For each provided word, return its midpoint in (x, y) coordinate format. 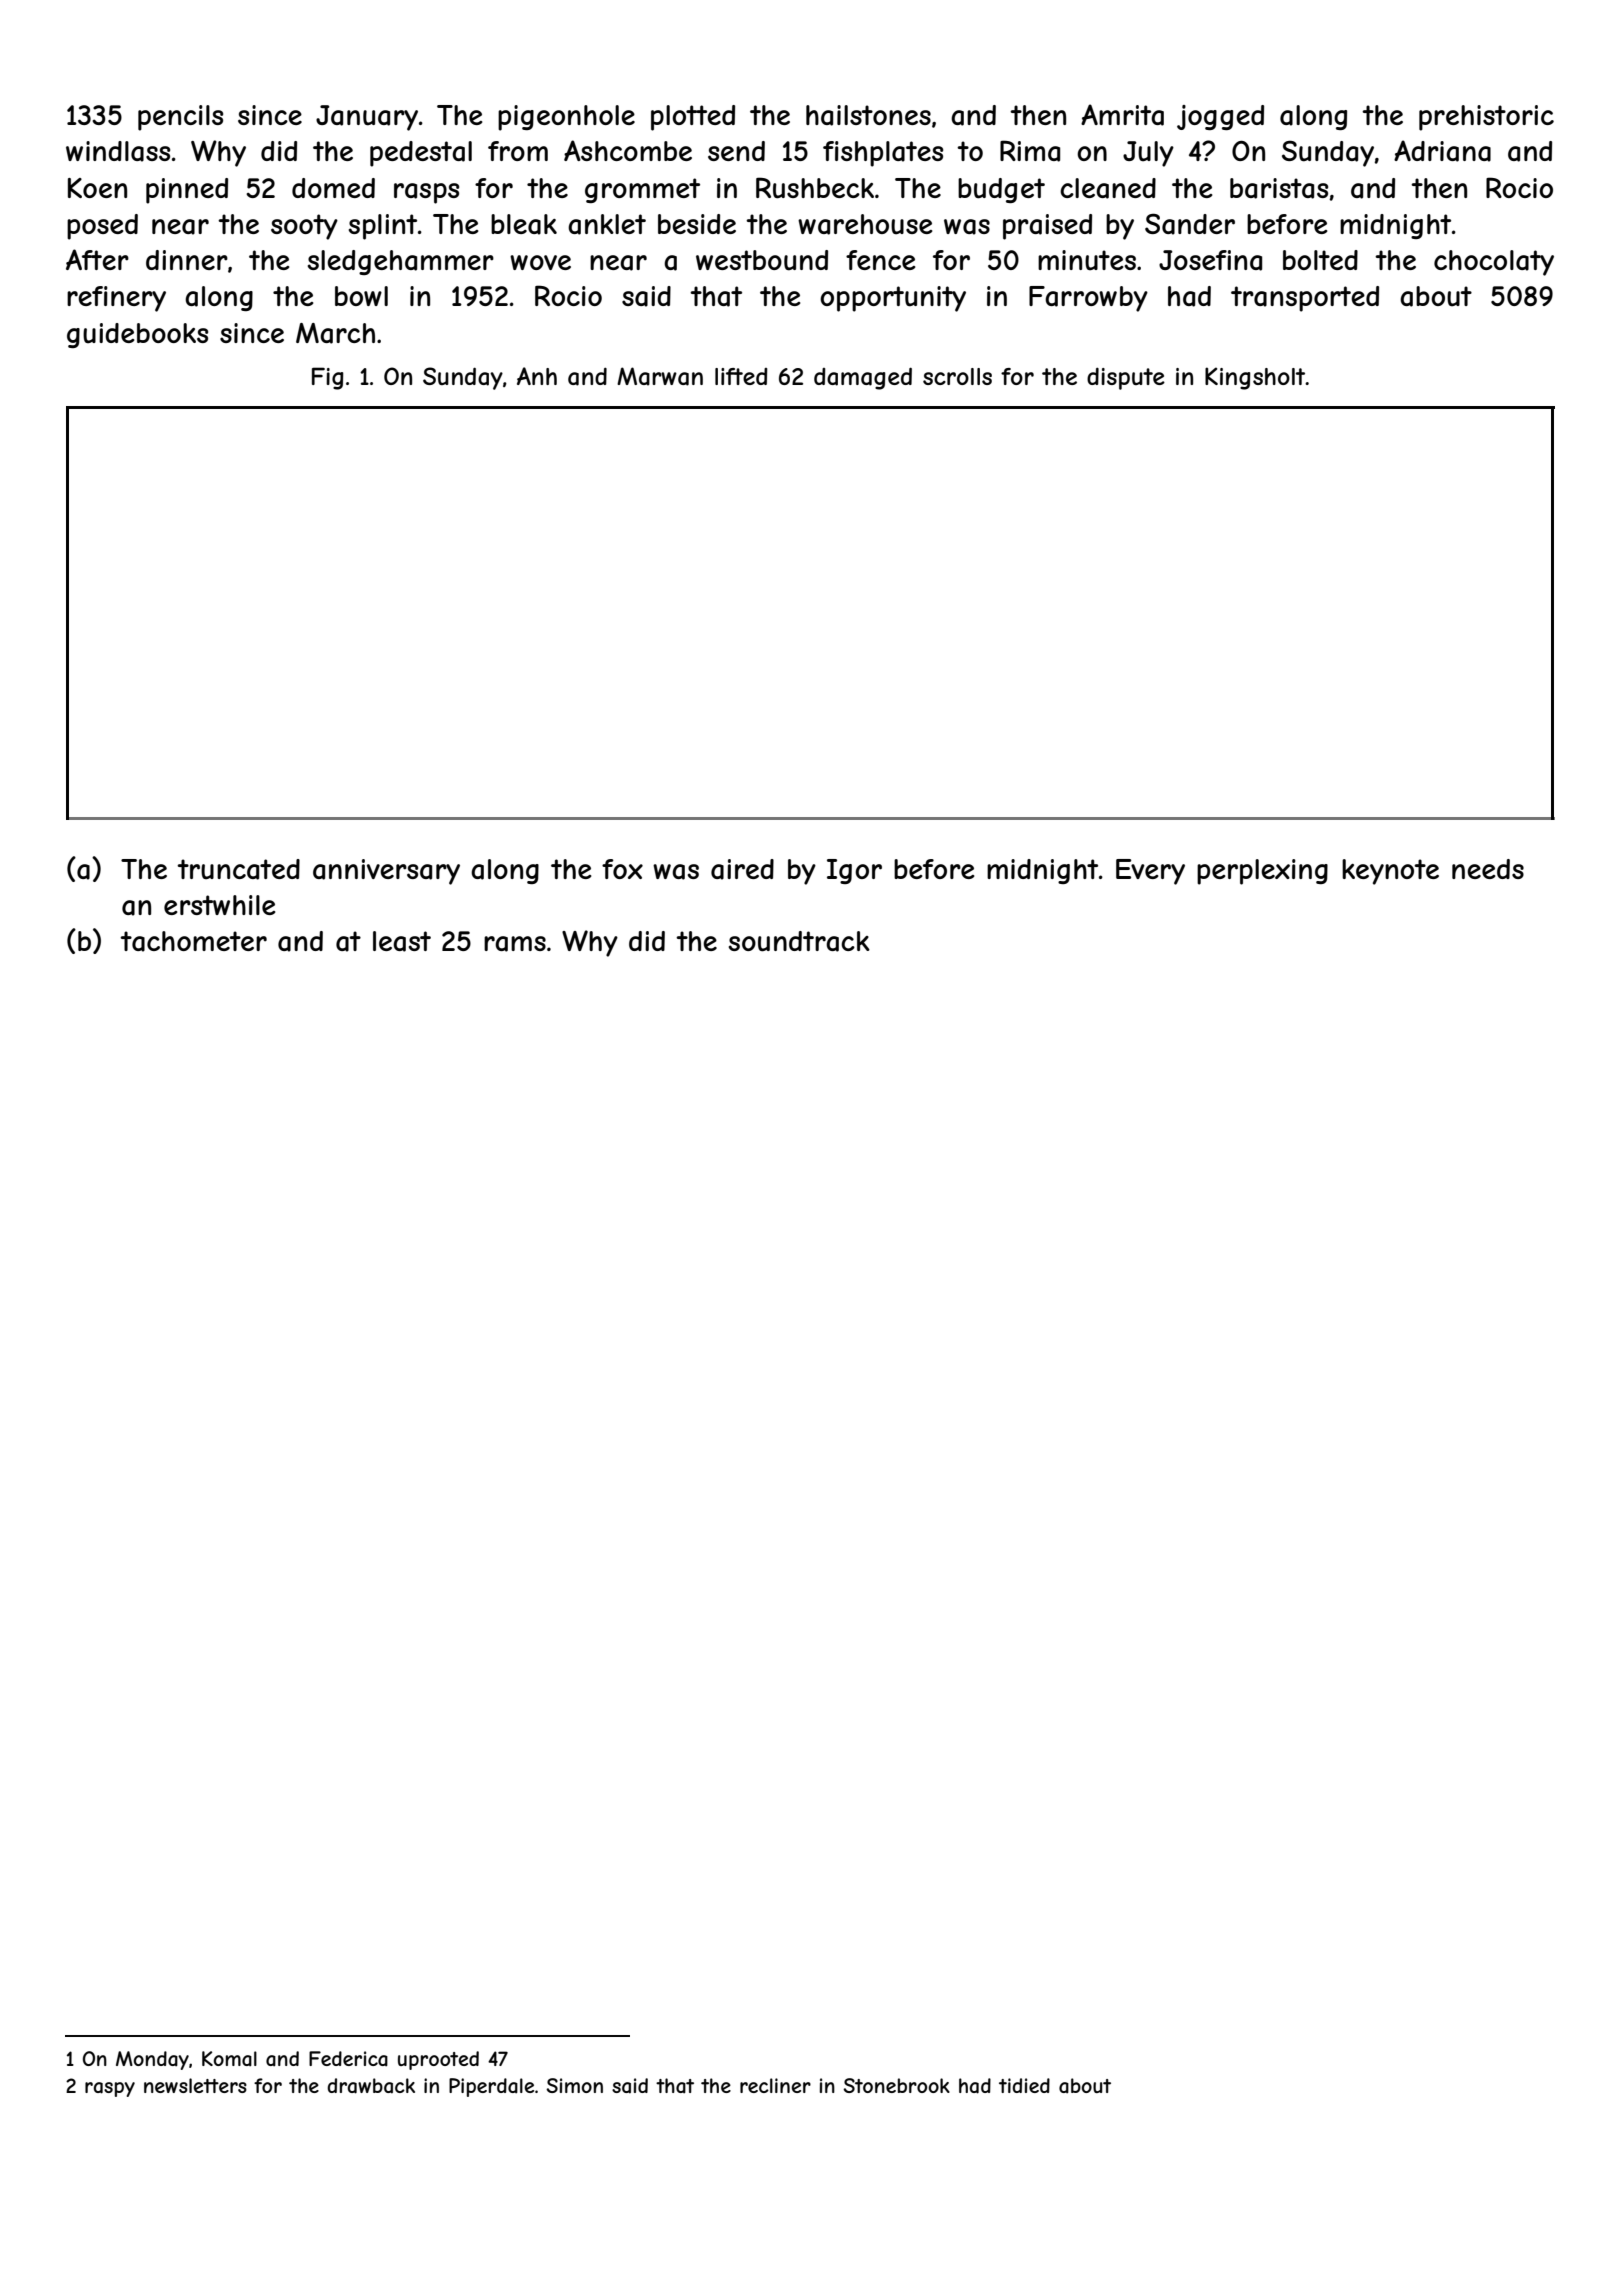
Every (1150, 872)
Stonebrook (896, 2085)
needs (1488, 869)
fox (622, 869)
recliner (775, 2085)
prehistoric (1486, 118)
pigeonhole (566, 118)
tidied (1024, 2085)
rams (515, 944)
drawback (371, 2086)
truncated (238, 869)
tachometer (193, 941)
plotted (693, 118)
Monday (152, 2060)
